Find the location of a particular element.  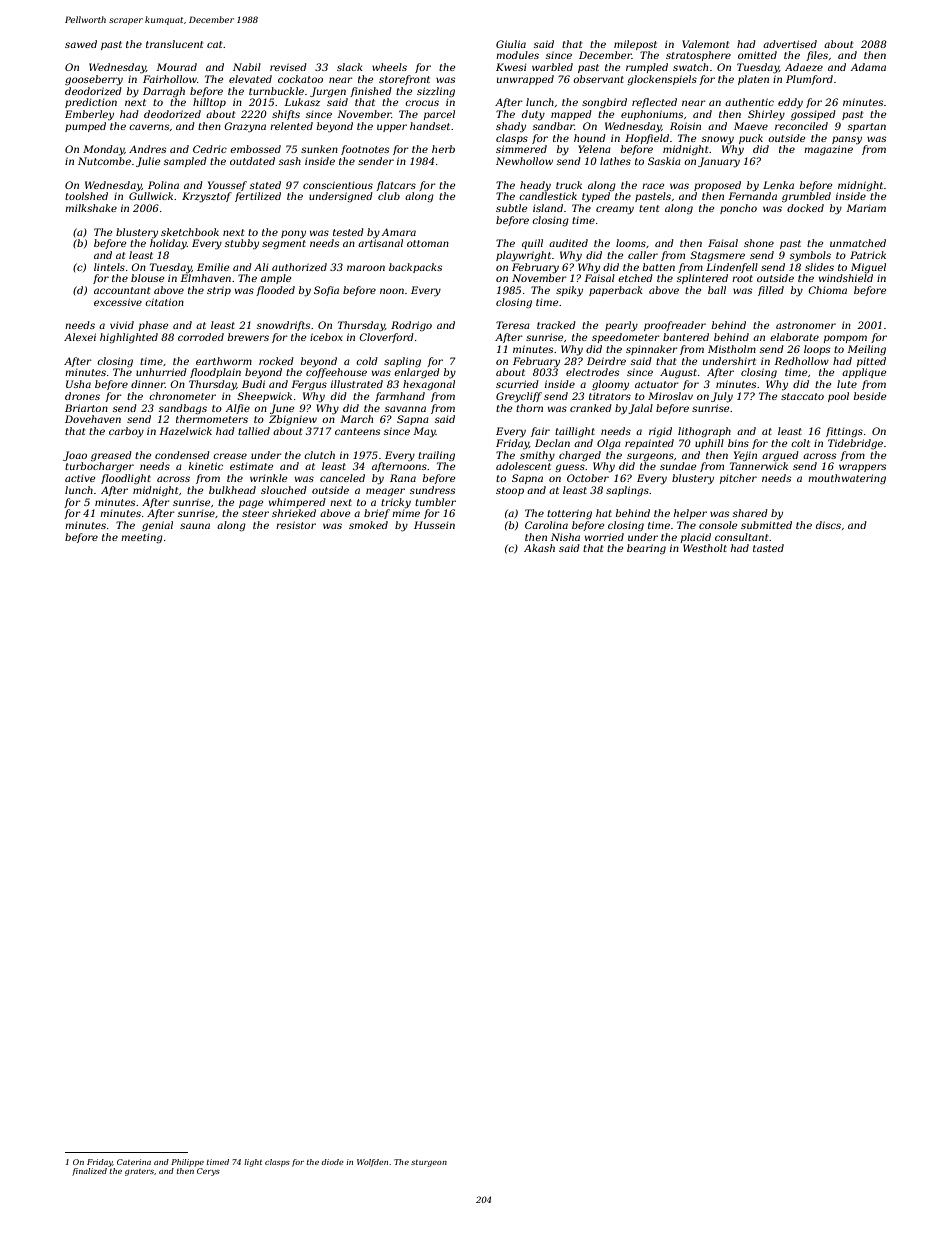

translucent is located at coordinates (174, 44).
